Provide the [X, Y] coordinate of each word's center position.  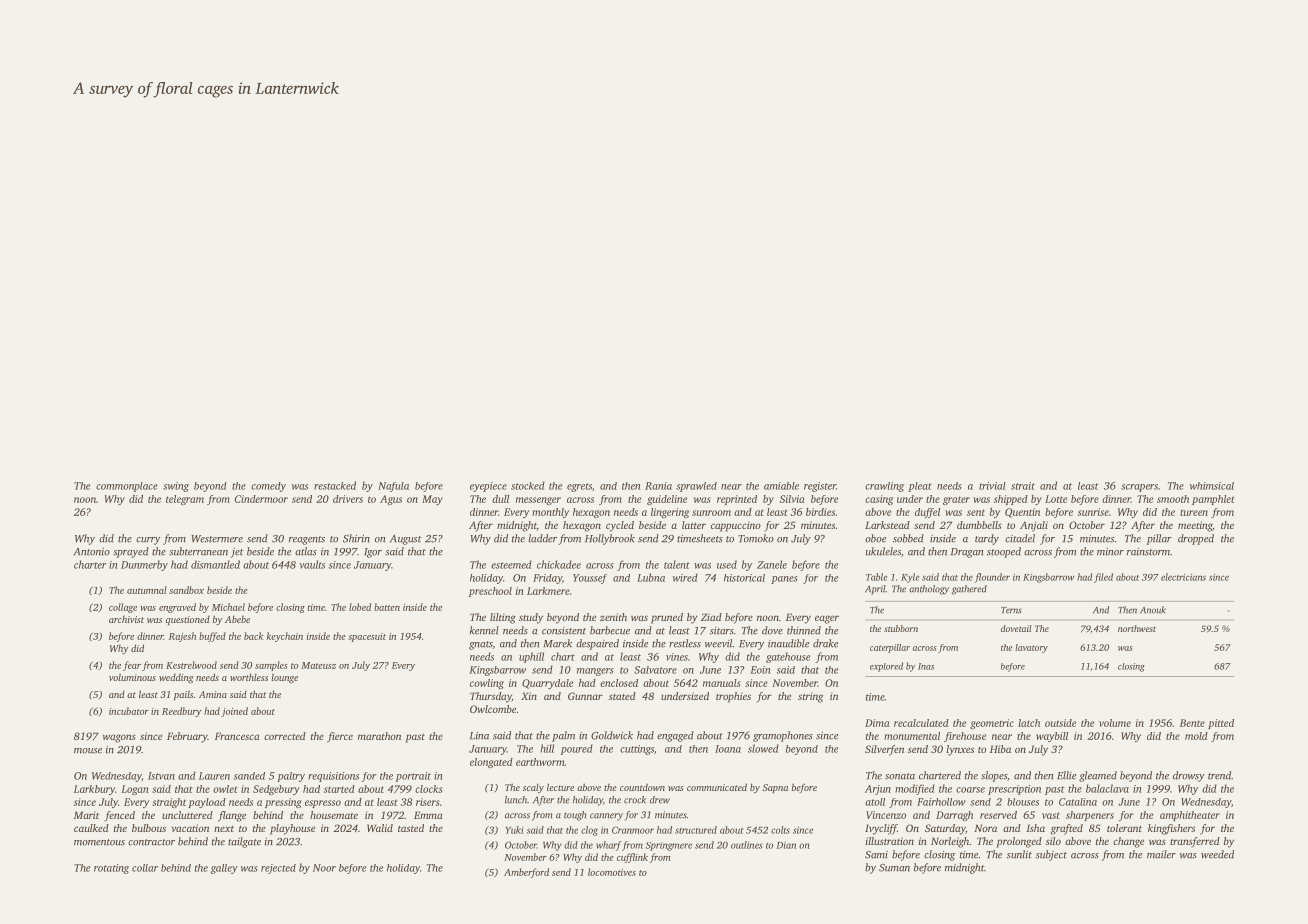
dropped [1196, 539]
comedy [268, 487]
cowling [487, 684]
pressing [283, 803]
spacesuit [367, 637]
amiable [781, 486]
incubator [129, 711]
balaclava [1107, 788]
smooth [1173, 499]
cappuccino [736, 526]
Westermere [217, 539]
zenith [613, 617]
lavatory [1031, 648]
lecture [560, 787]
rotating [111, 869]
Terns [1011, 610]
